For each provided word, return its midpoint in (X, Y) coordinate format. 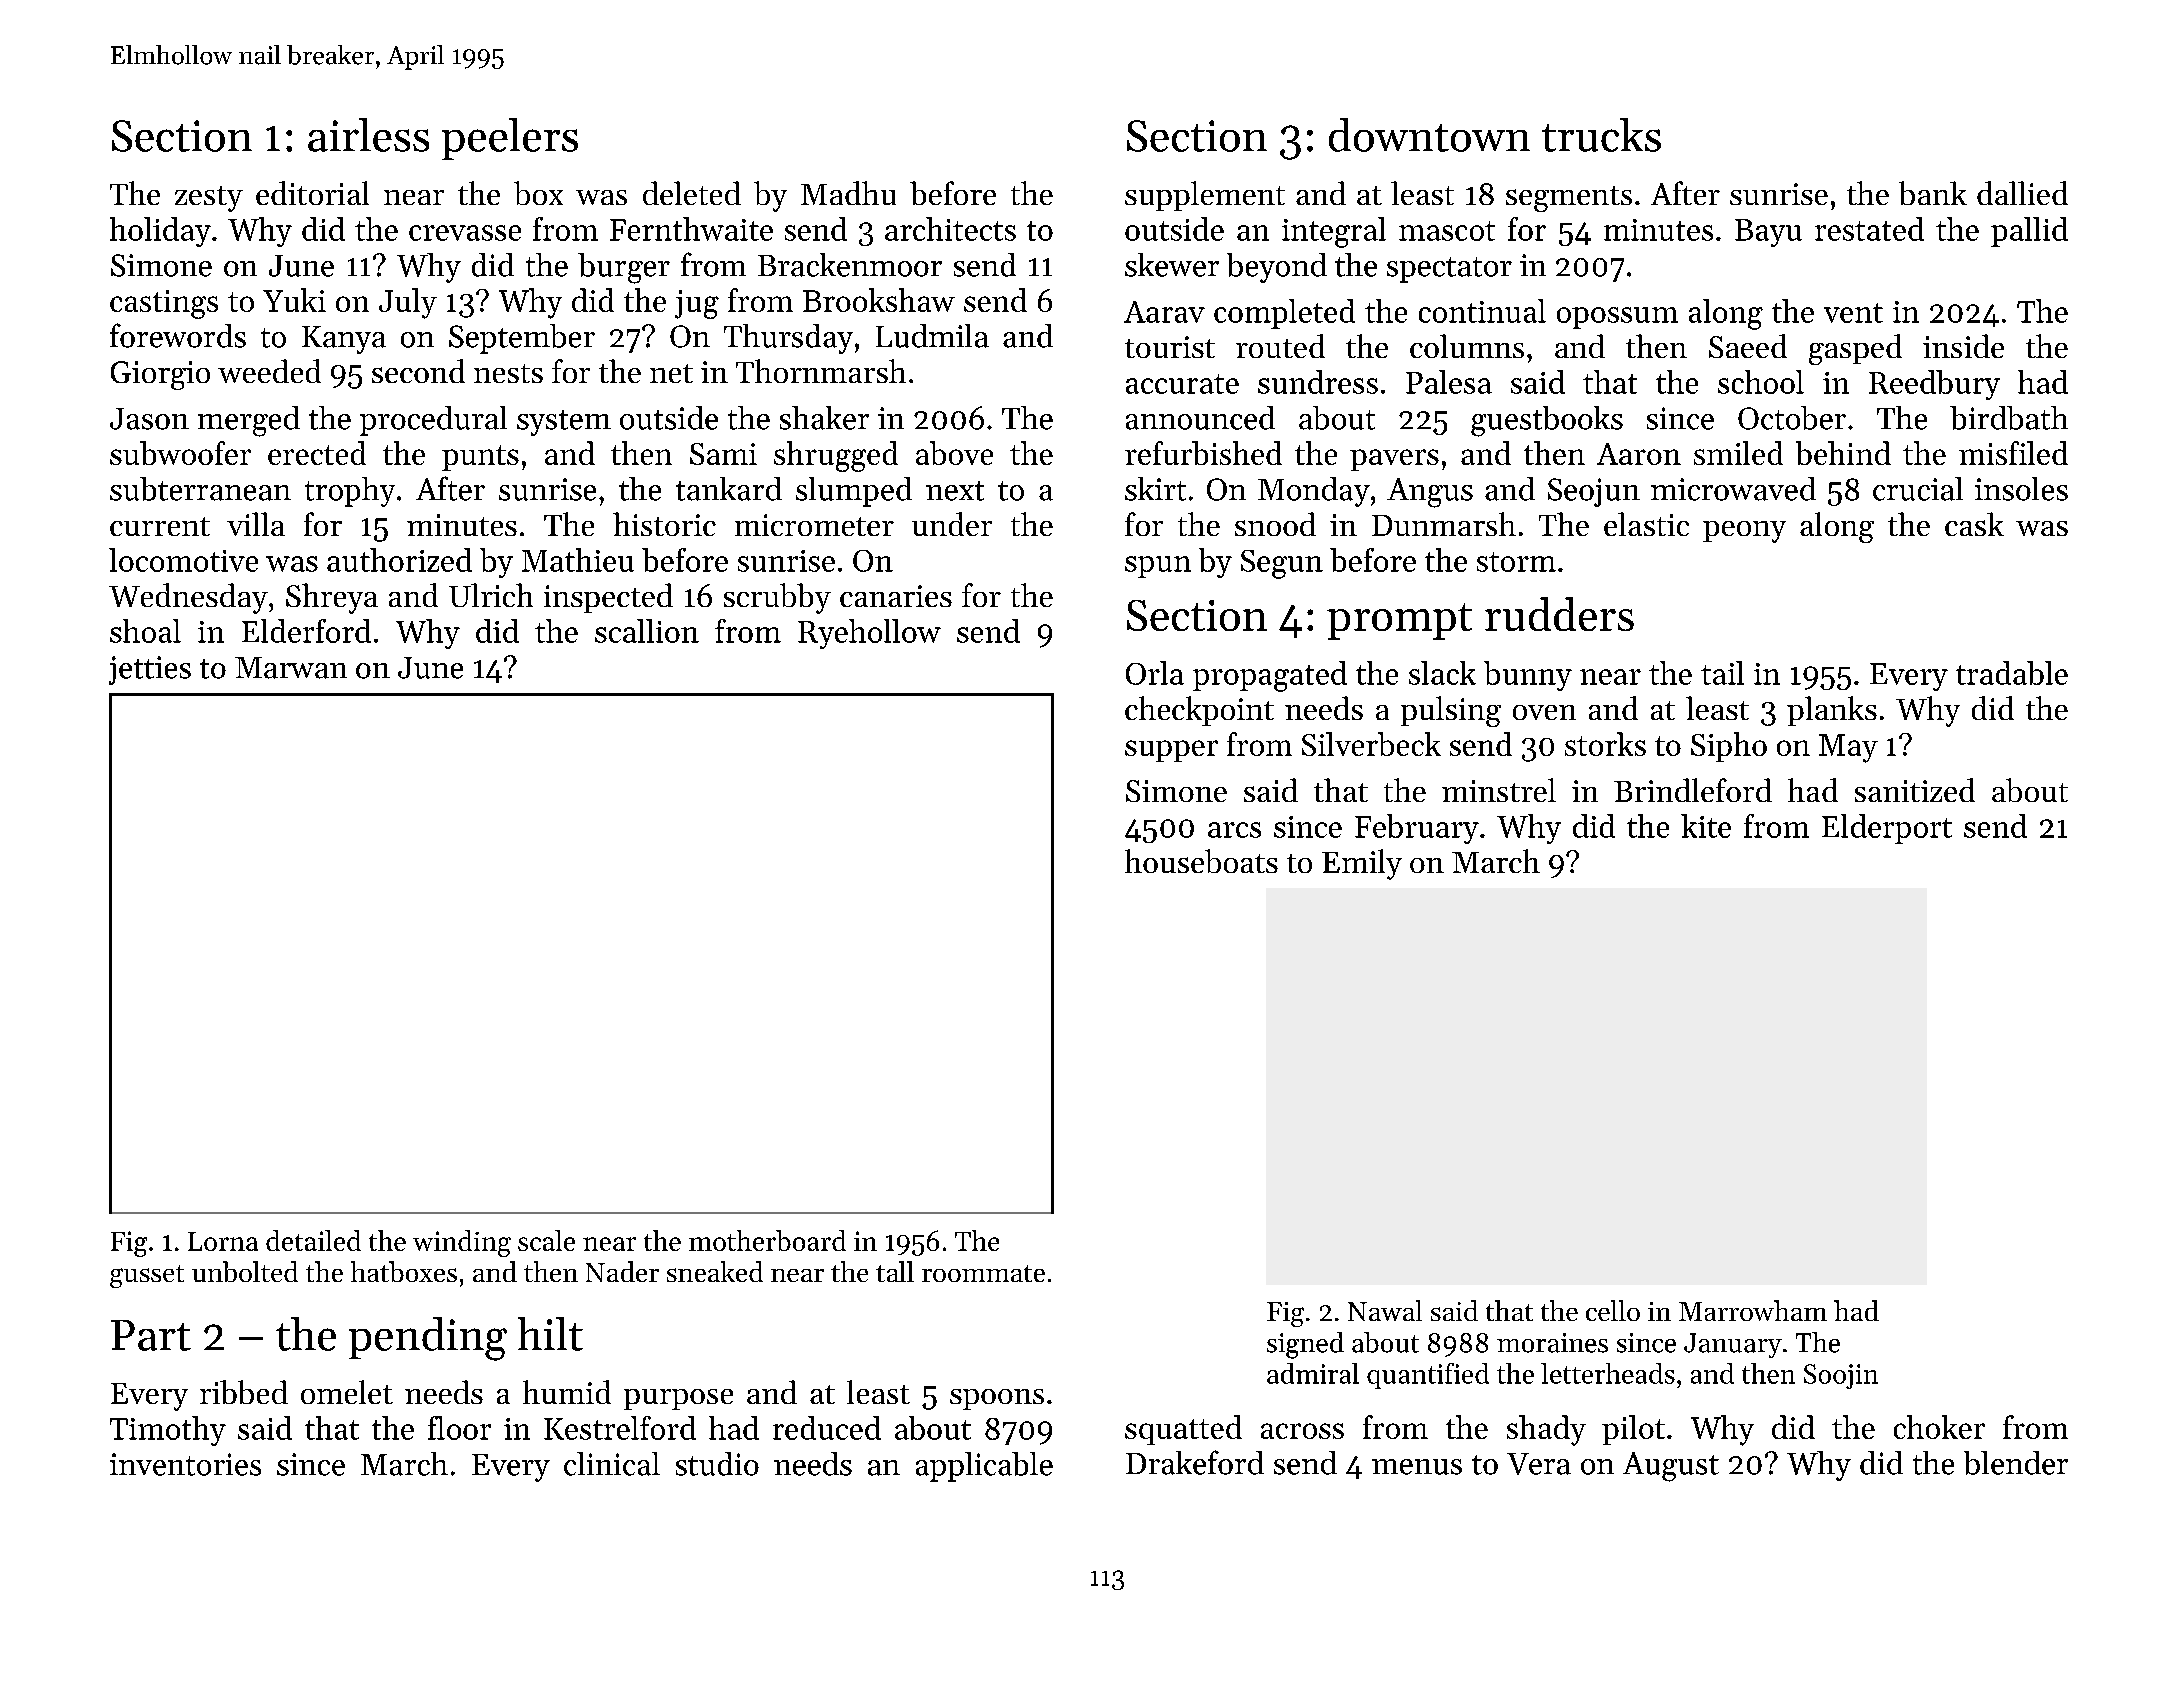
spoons (997, 1399)
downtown (1429, 135)
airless (368, 135)
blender (2016, 1463)
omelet (347, 1392)
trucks (1601, 135)
